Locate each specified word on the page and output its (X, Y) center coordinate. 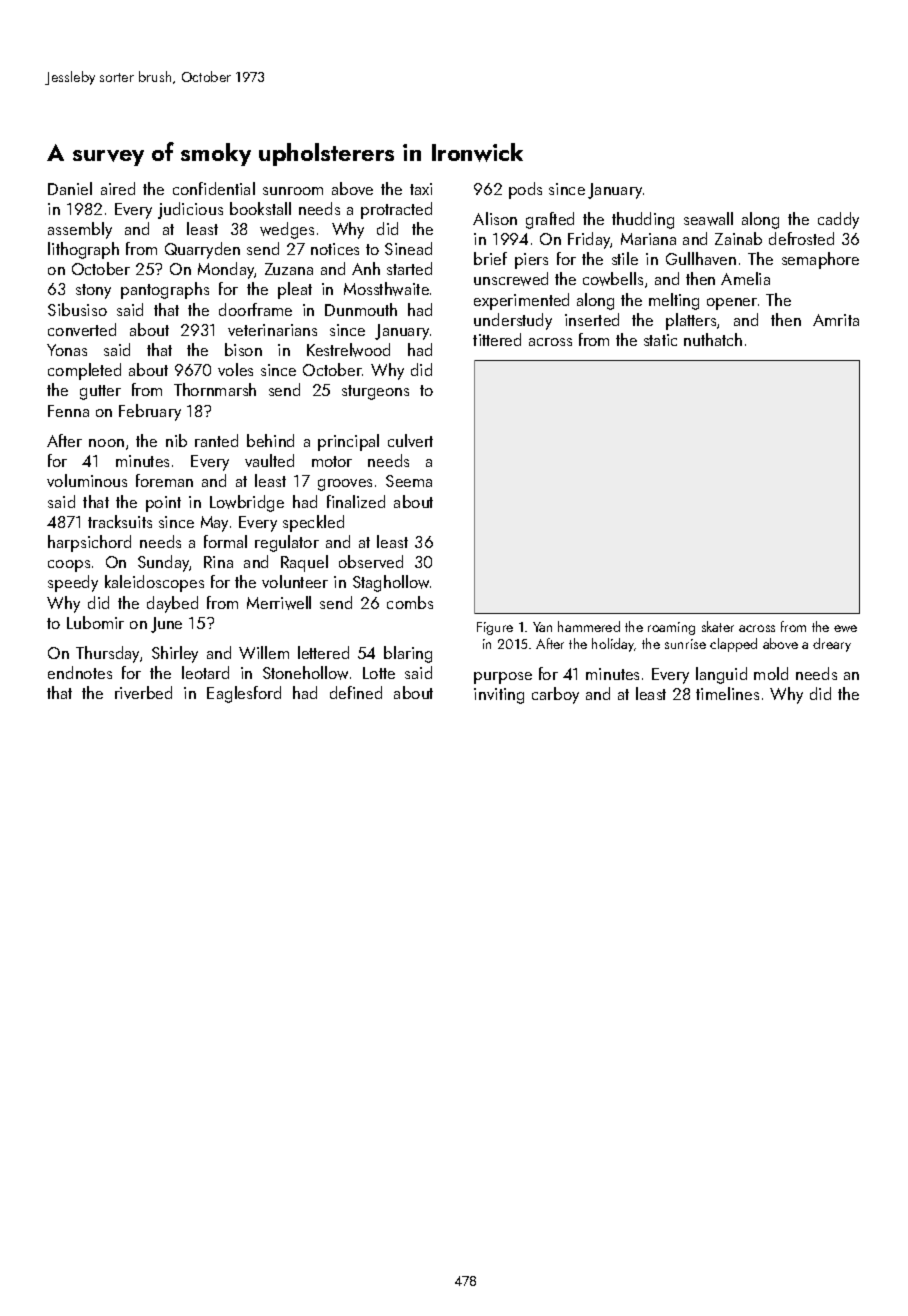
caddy (838, 220)
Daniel (70, 188)
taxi (421, 189)
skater (718, 626)
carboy (555, 695)
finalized (356, 501)
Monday (226, 270)
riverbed (143, 692)
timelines (727, 693)
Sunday (164, 563)
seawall (708, 219)
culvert (410, 440)
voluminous (87, 480)
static (660, 340)
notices (335, 249)
